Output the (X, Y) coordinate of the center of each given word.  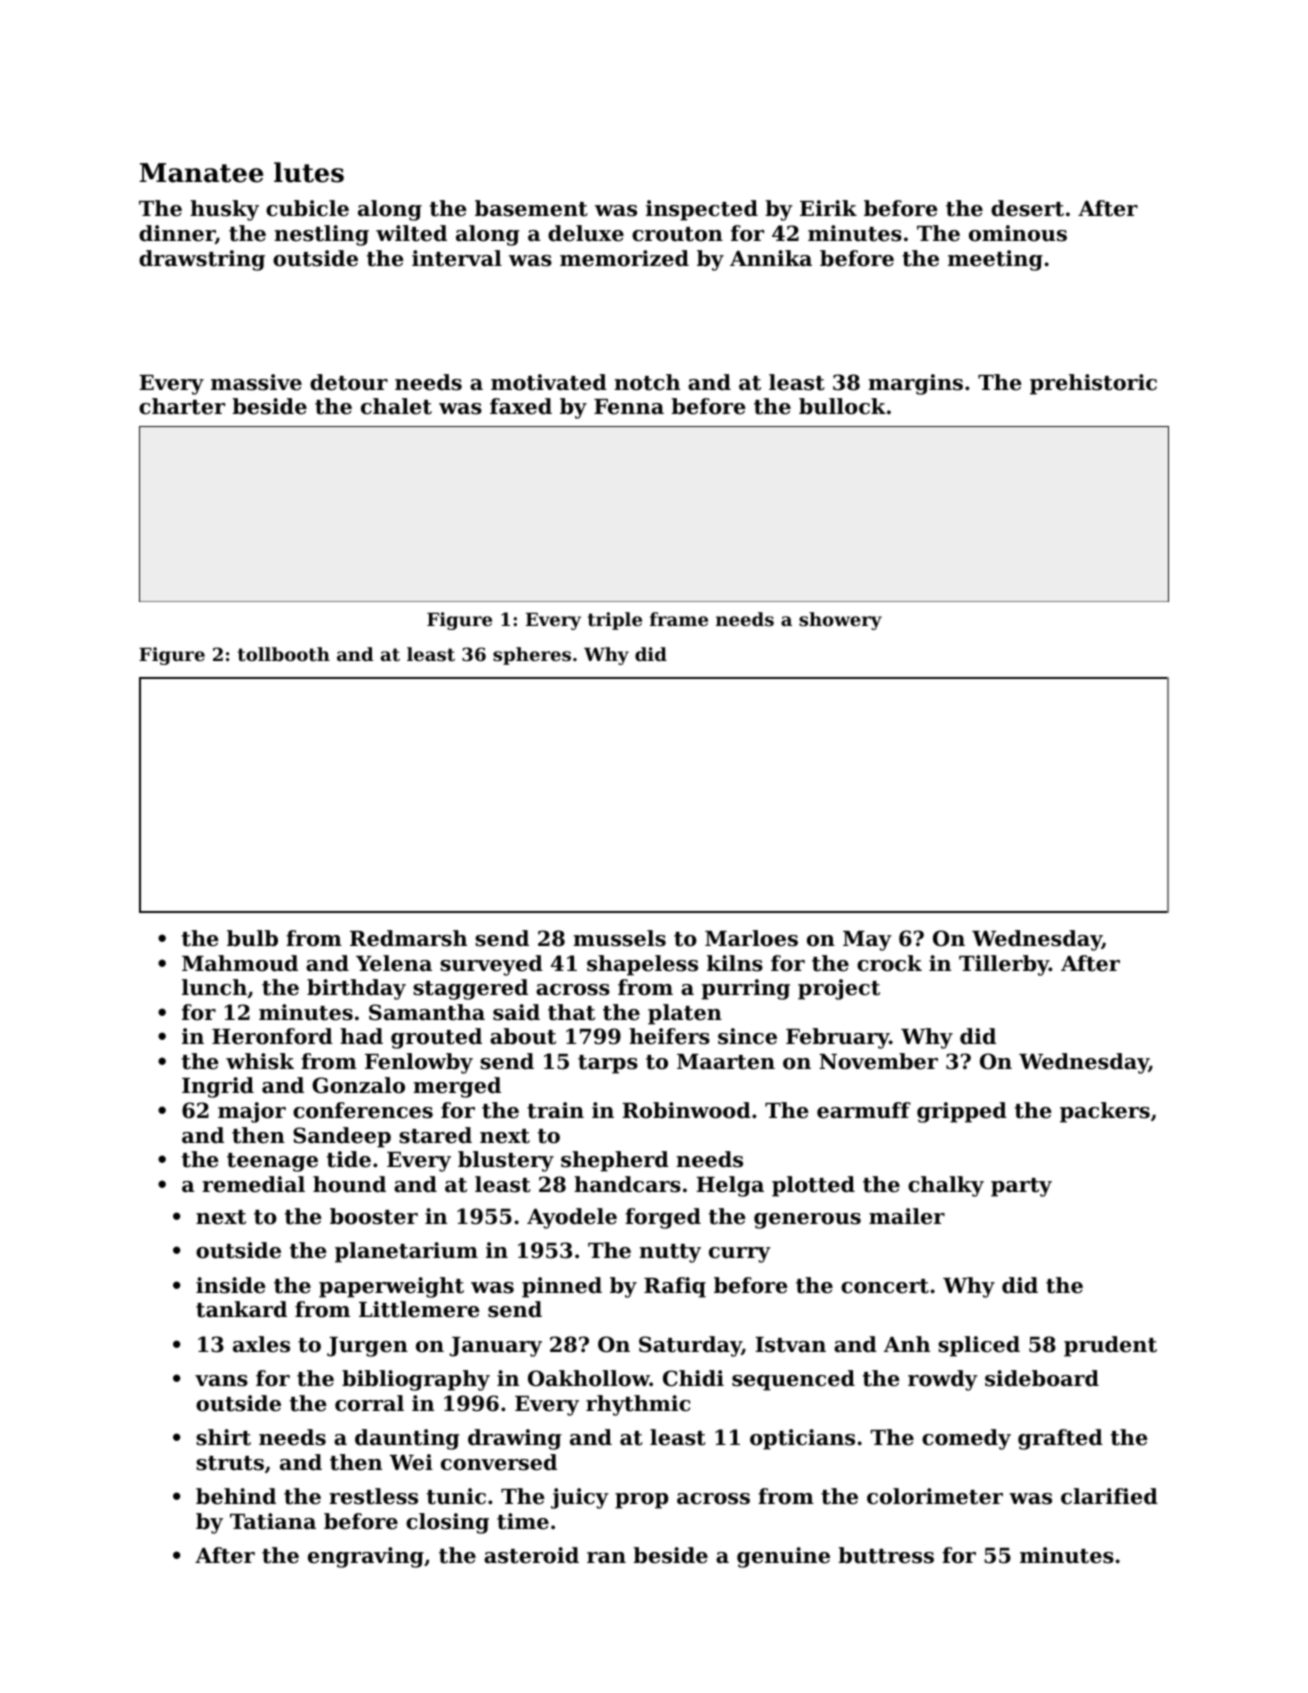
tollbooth (284, 654)
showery (840, 621)
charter (182, 406)
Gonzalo (358, 1085)
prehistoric (1093, 384)
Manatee (201, 173)
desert (1027, 208)
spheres (532, 656)
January (495, 1347)
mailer (907, 1216)
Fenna (629, 407)
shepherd (615, 1161)
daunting (407, 1439)
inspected (702, 210)
